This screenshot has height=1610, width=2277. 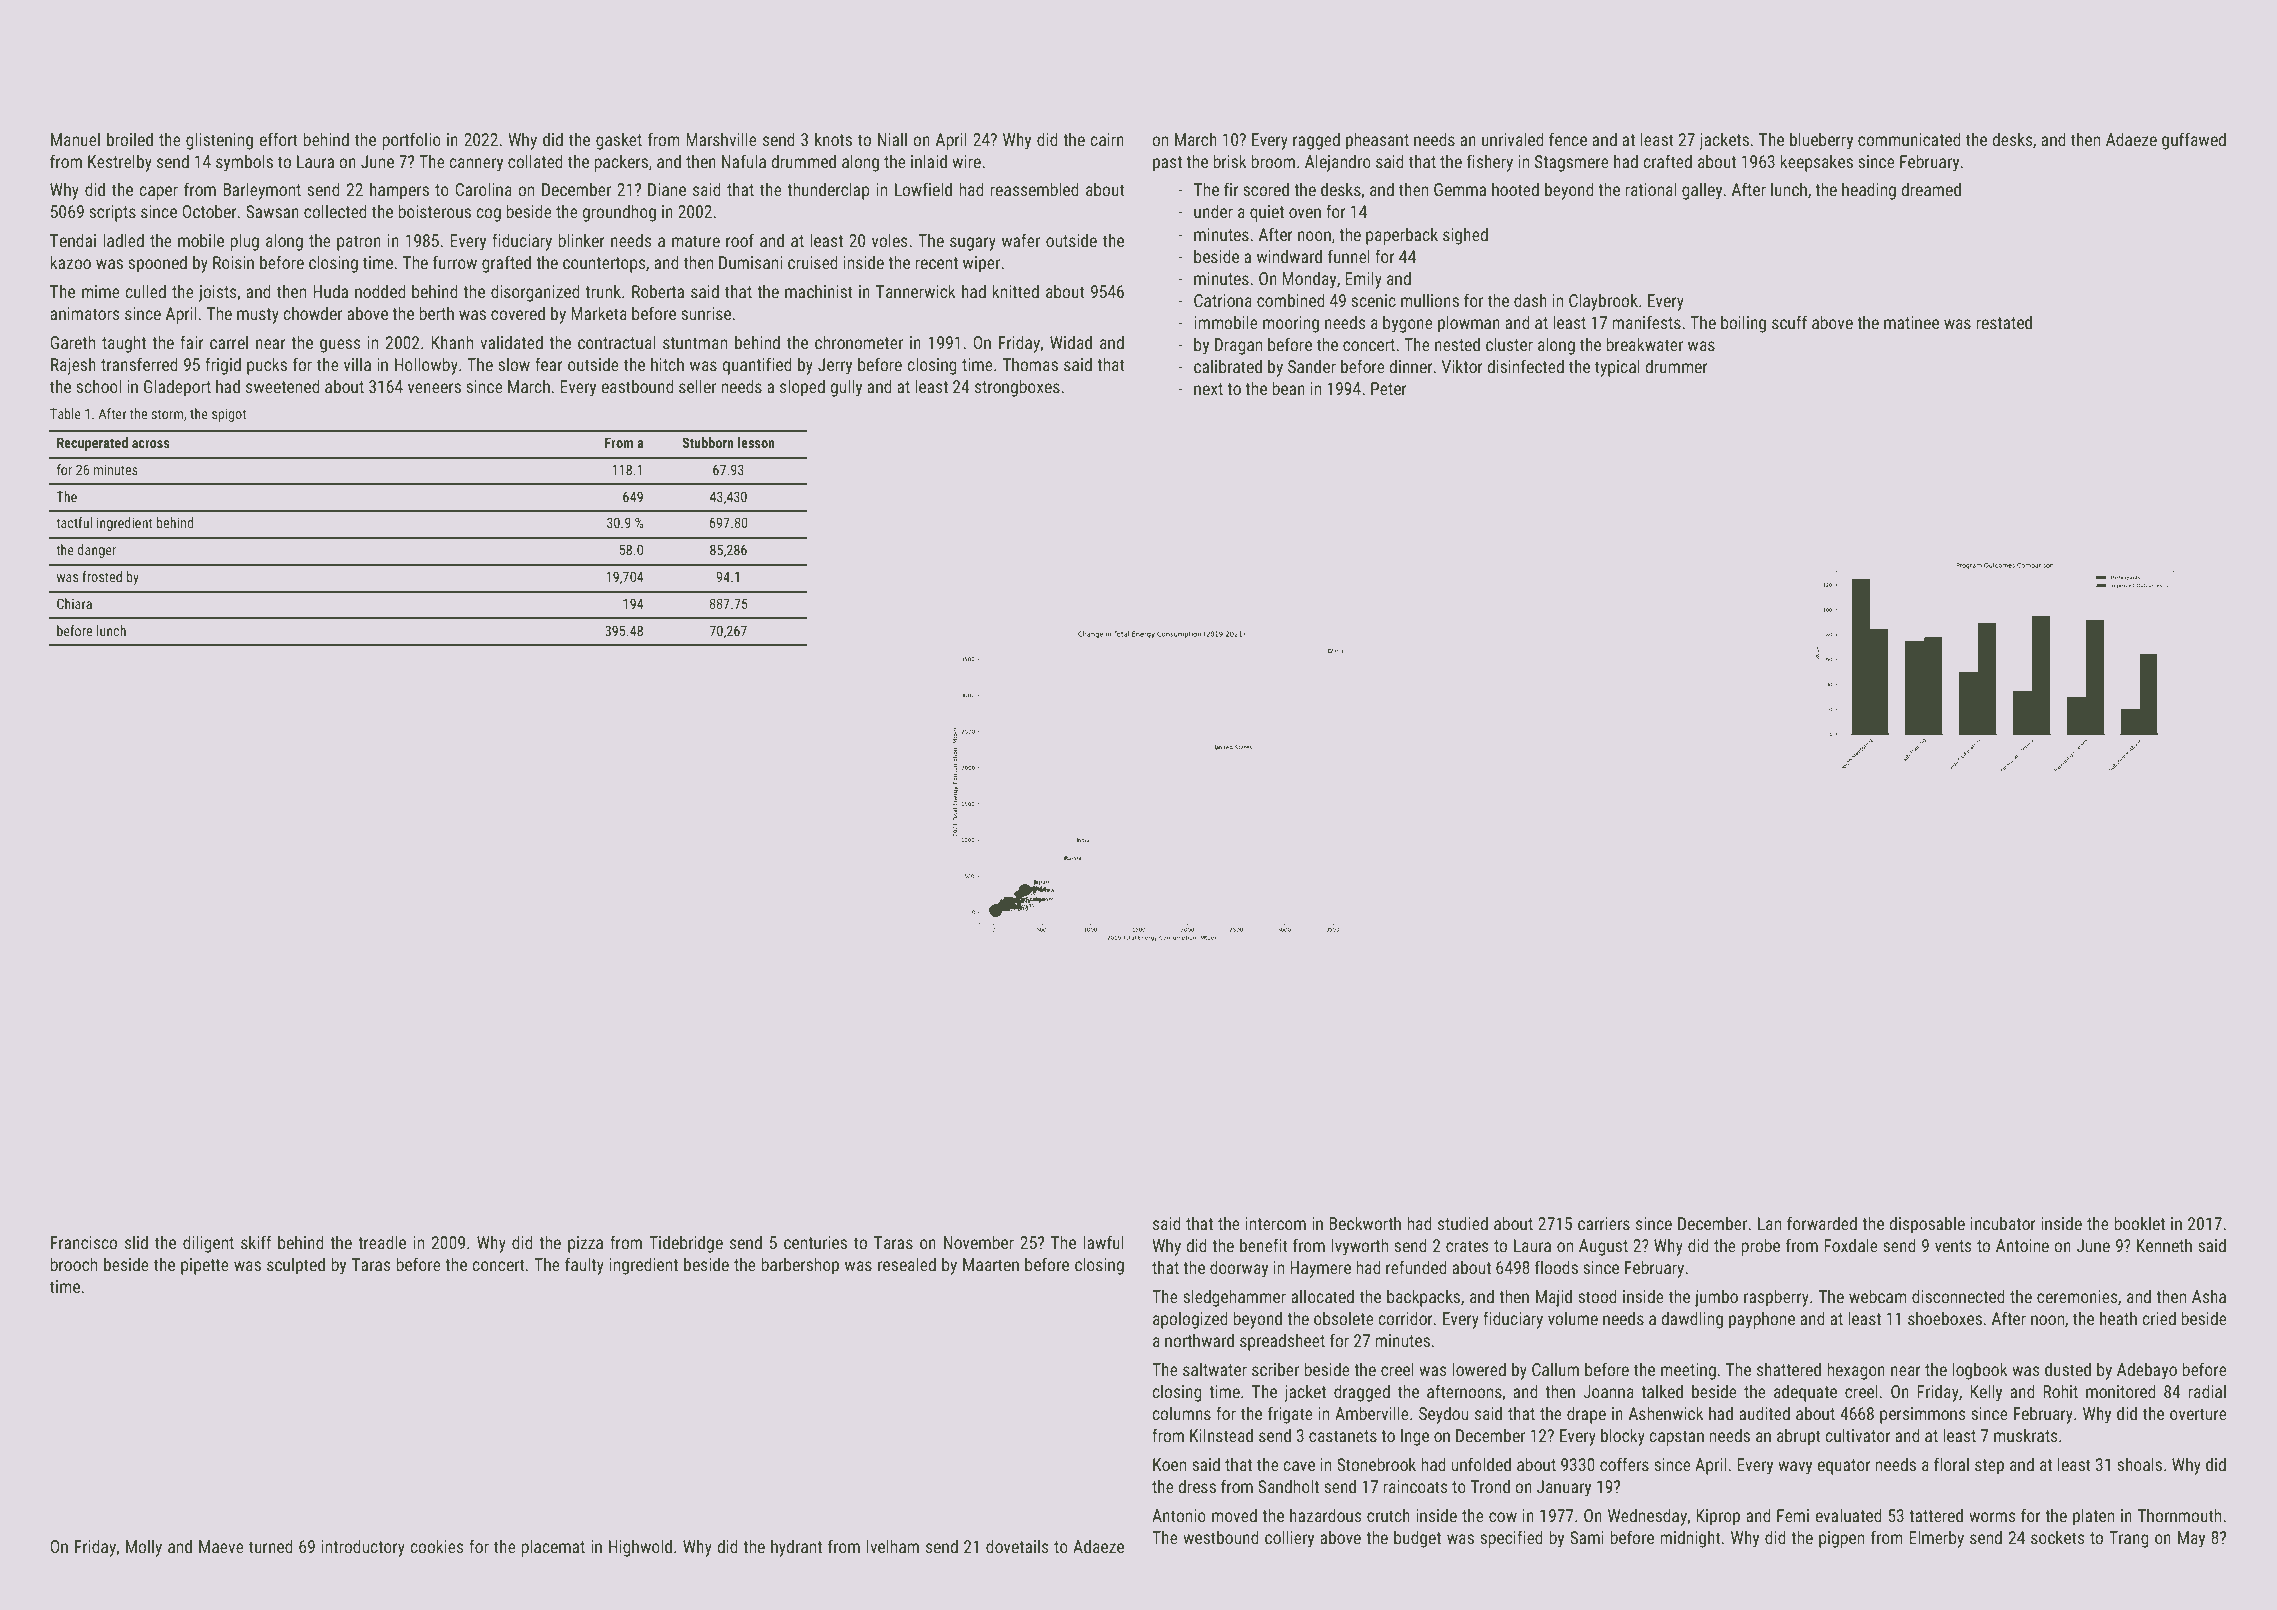 I want to click on introductory, so click(x=363, y=1548).
